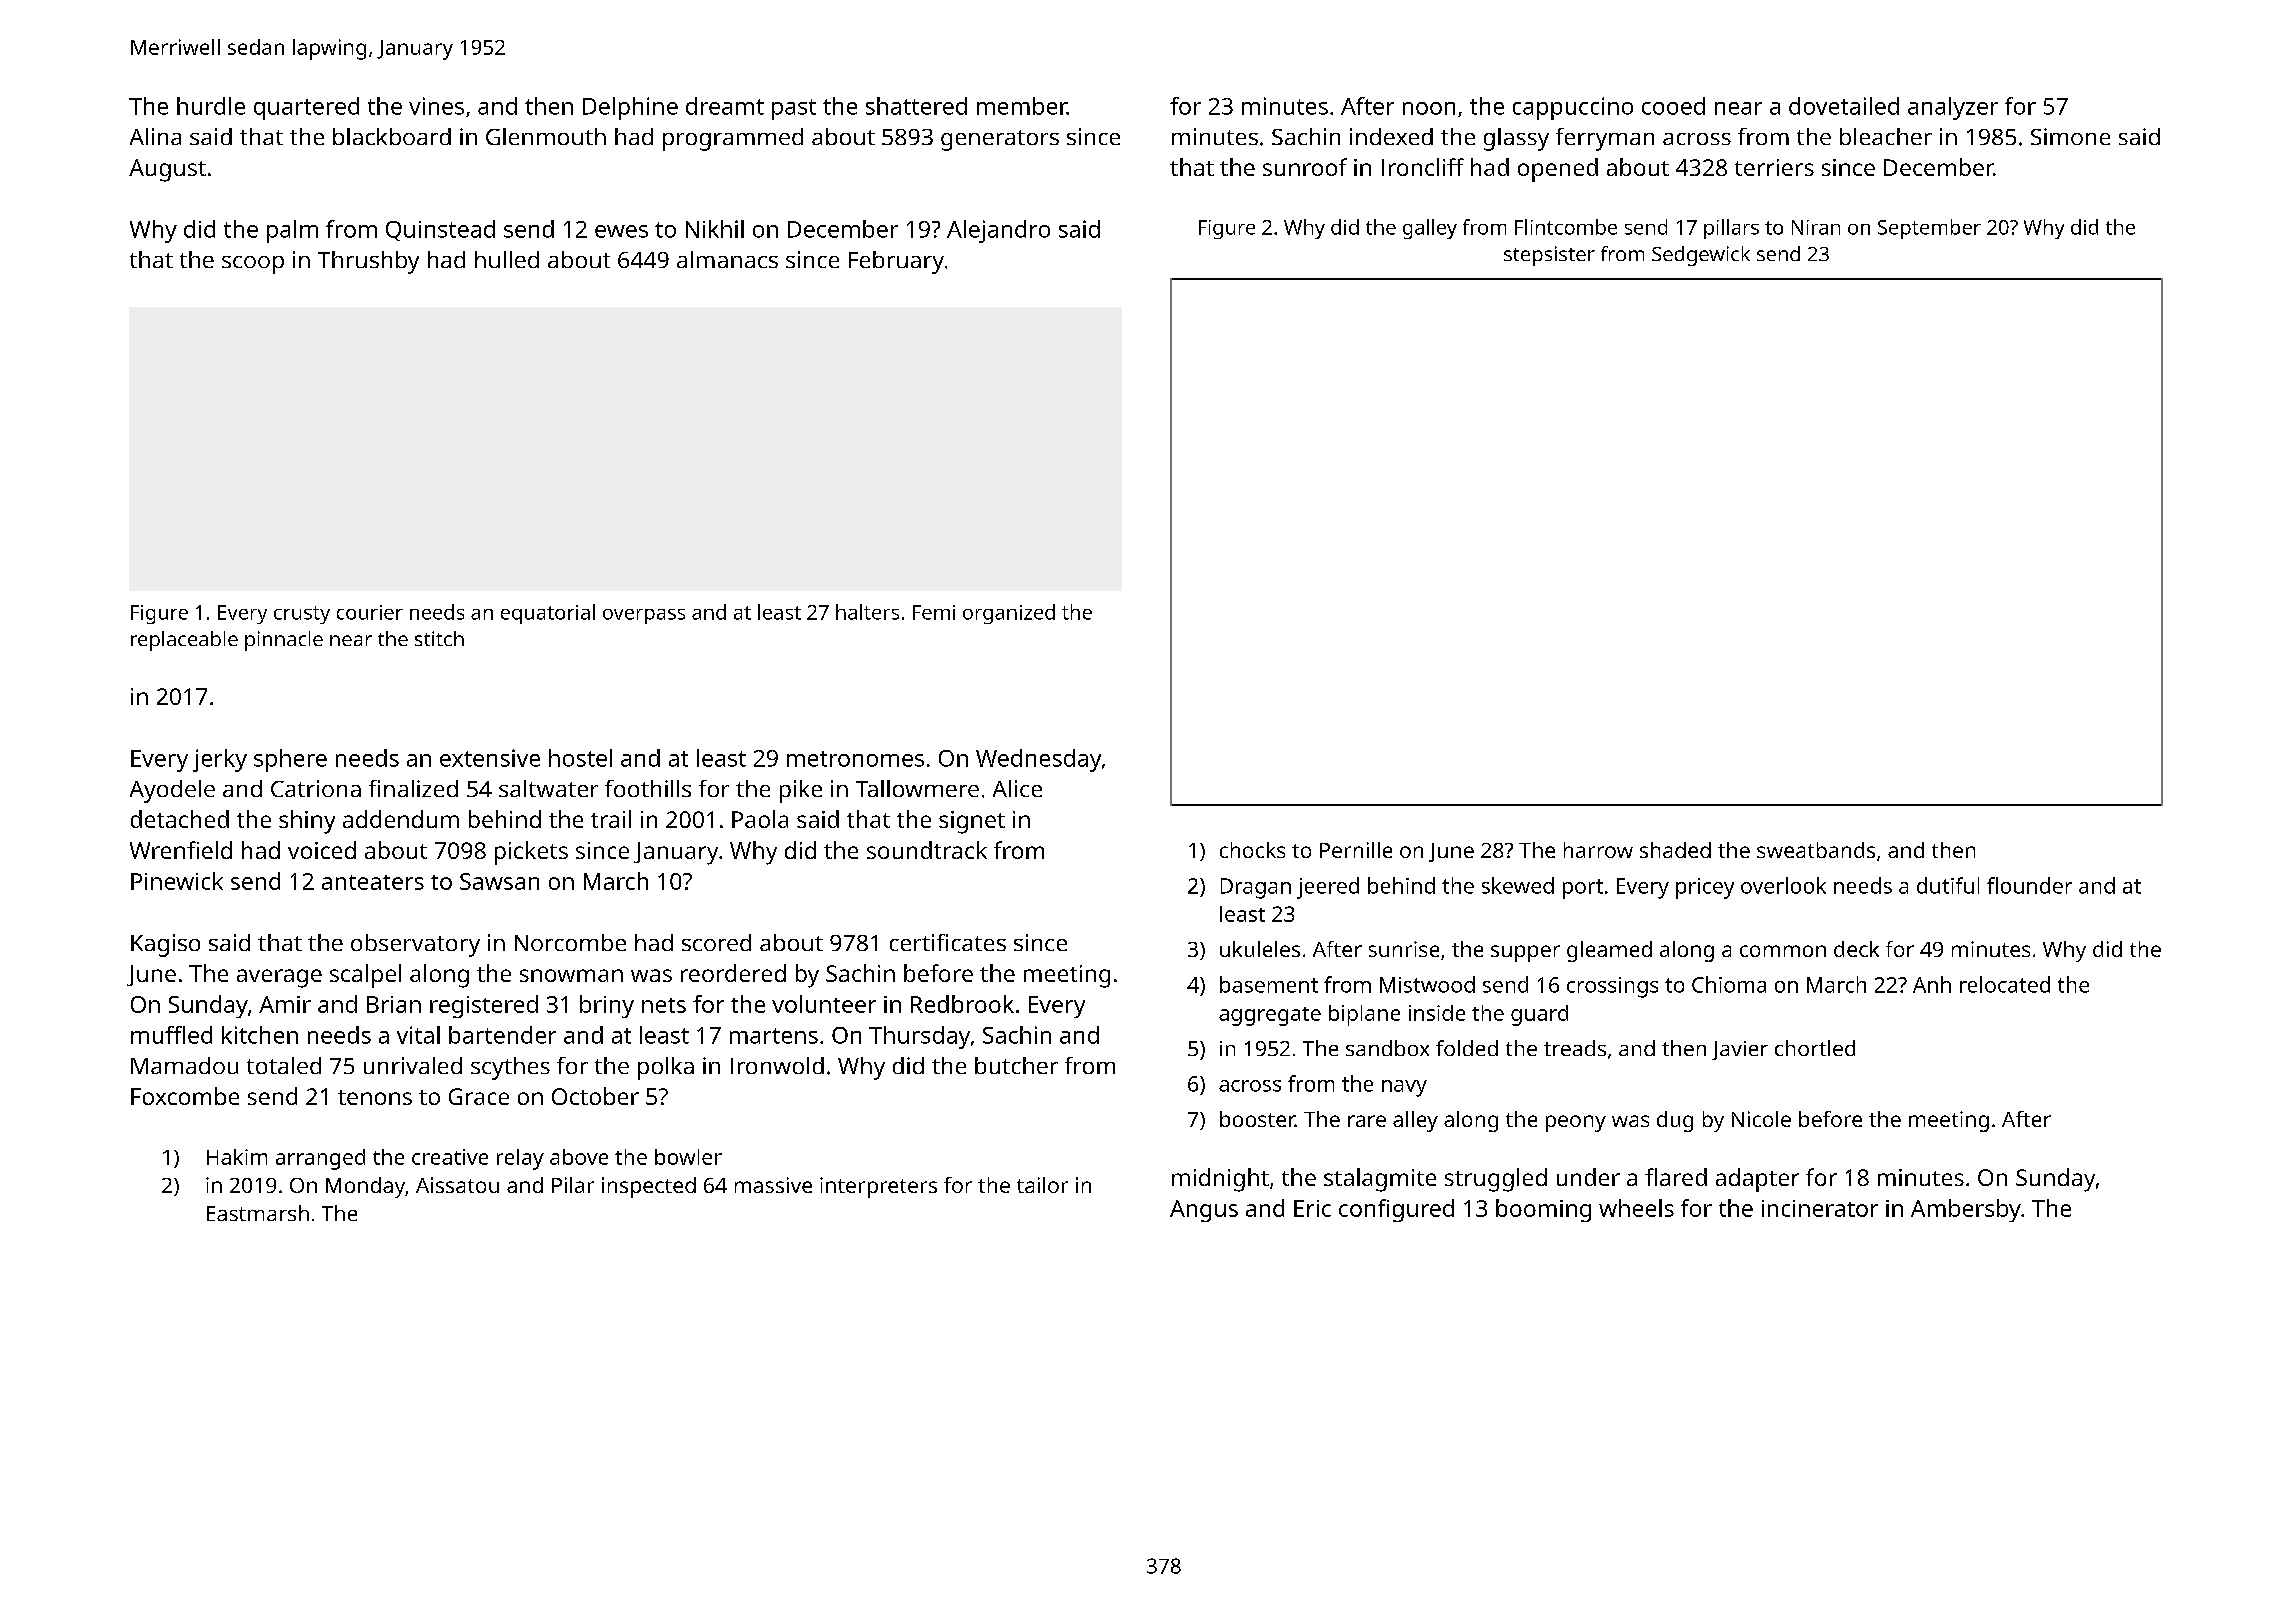 This page has width=2292, height=1620. I want to click on dreamt, so click(725, 106).
